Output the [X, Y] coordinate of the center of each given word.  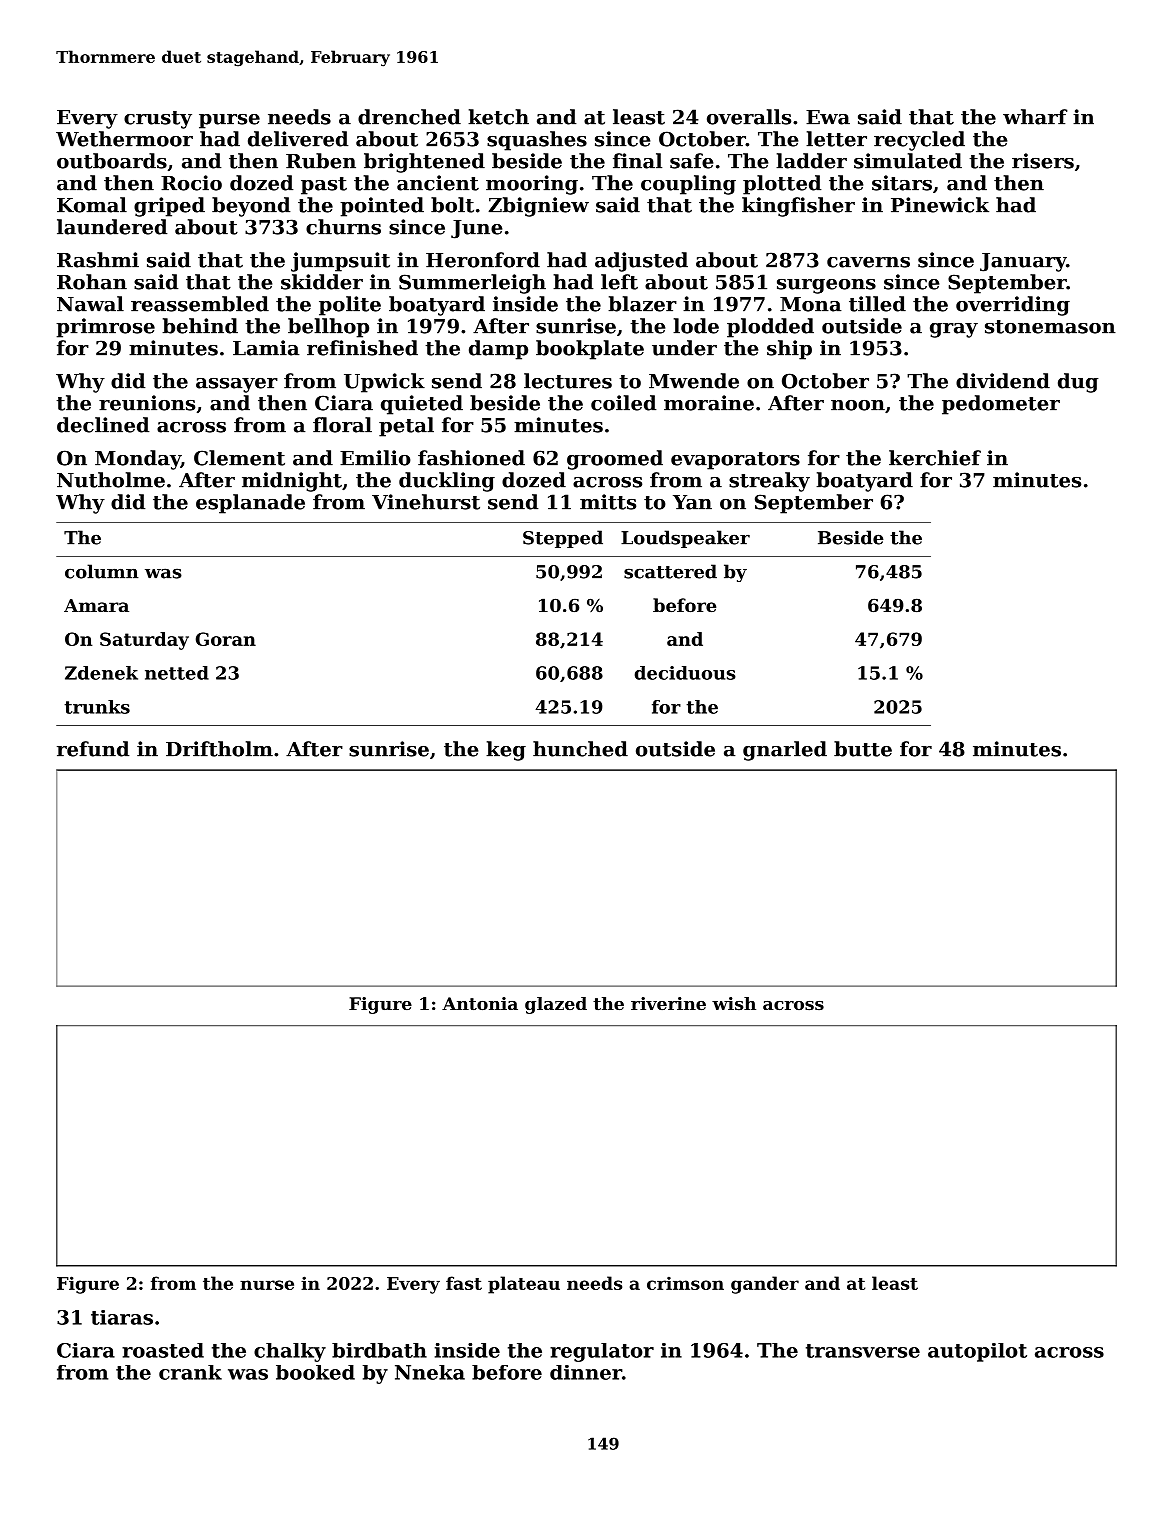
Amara [96, 605]
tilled [877, 304]
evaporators [735, 461]
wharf [1035, 117]
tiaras [122, 1317]
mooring [532, 185]
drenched [409, 117]
